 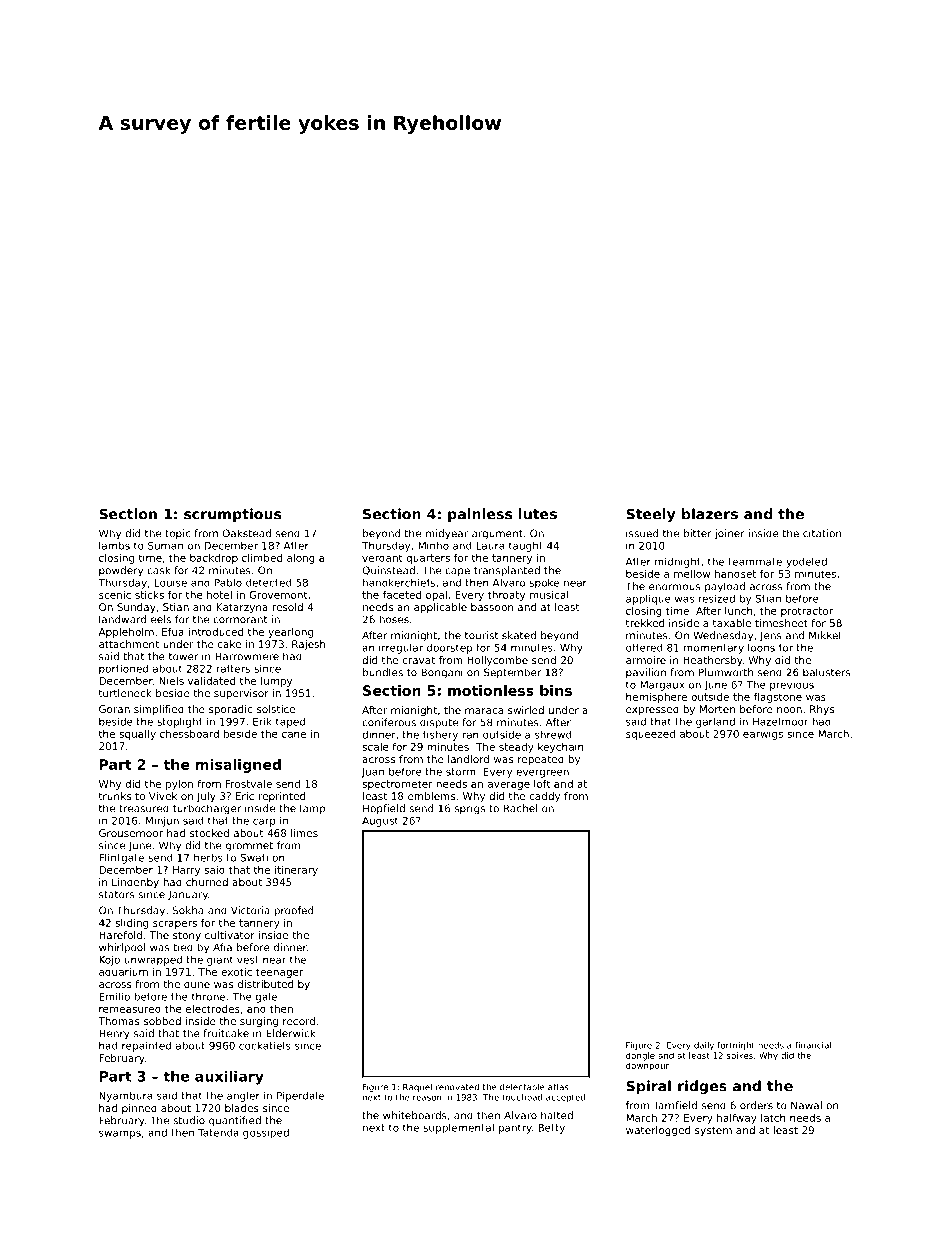 I want to click on Tatenda, so click(x=218, y=1132).
